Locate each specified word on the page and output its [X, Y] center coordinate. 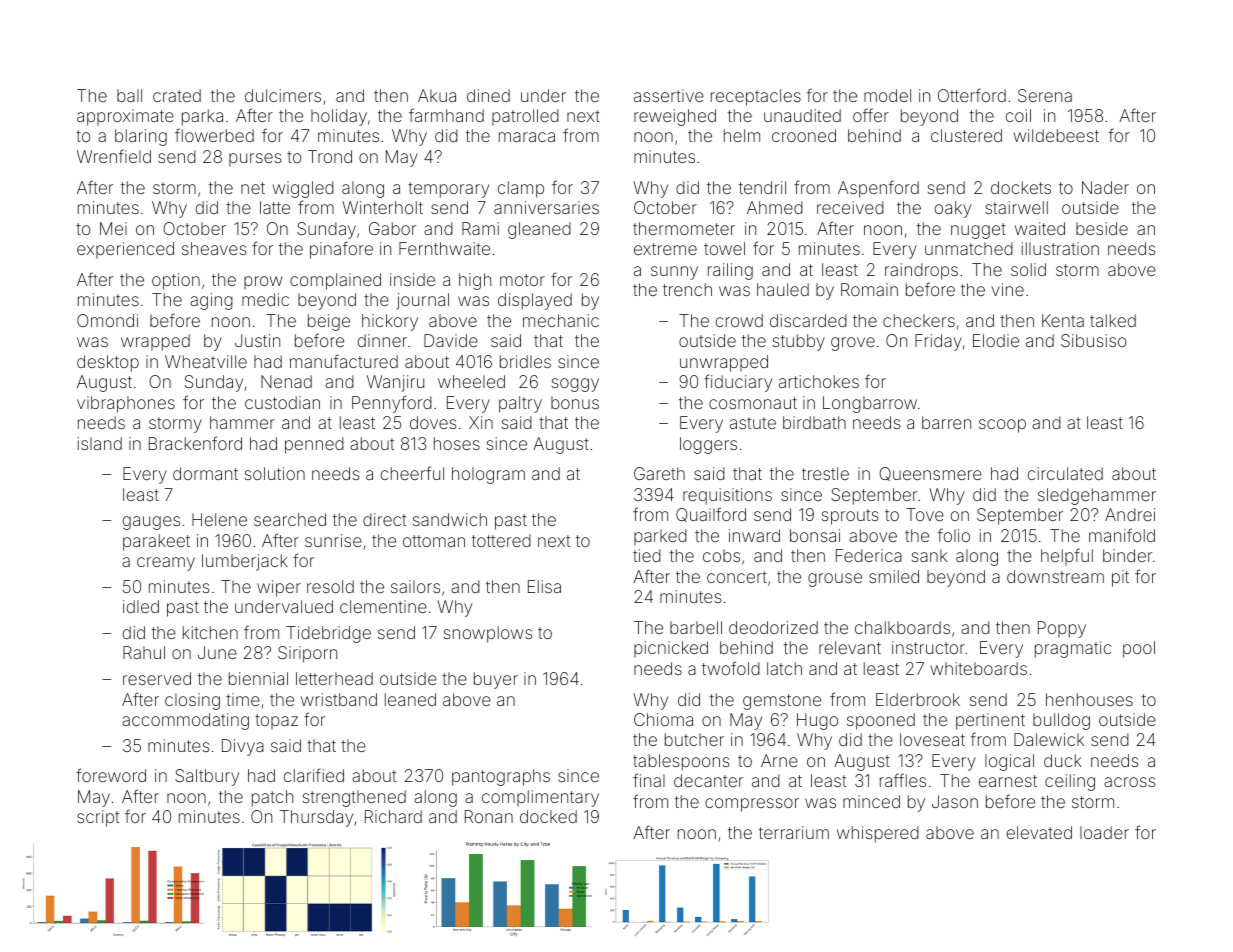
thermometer [684, 228]
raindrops [921, 271]
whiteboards [978, 668]
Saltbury [207, 777]
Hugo [817, 721]
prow [263, 282]
